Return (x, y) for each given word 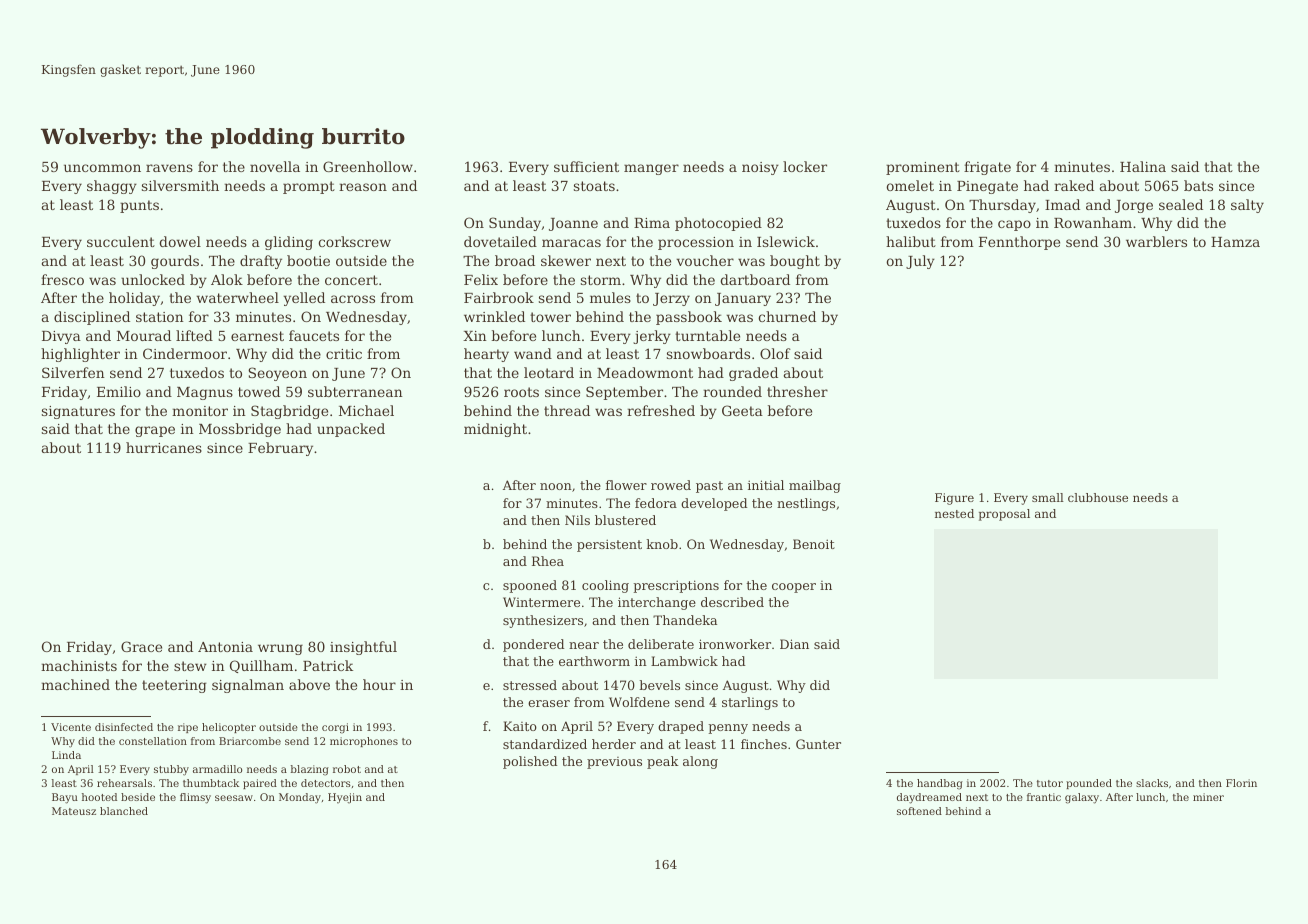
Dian (794, 644)
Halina (1143, 166)
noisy (760, 168)
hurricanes (164, 447)
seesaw (234, 798)
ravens (169, 168)
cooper (794, 588)
